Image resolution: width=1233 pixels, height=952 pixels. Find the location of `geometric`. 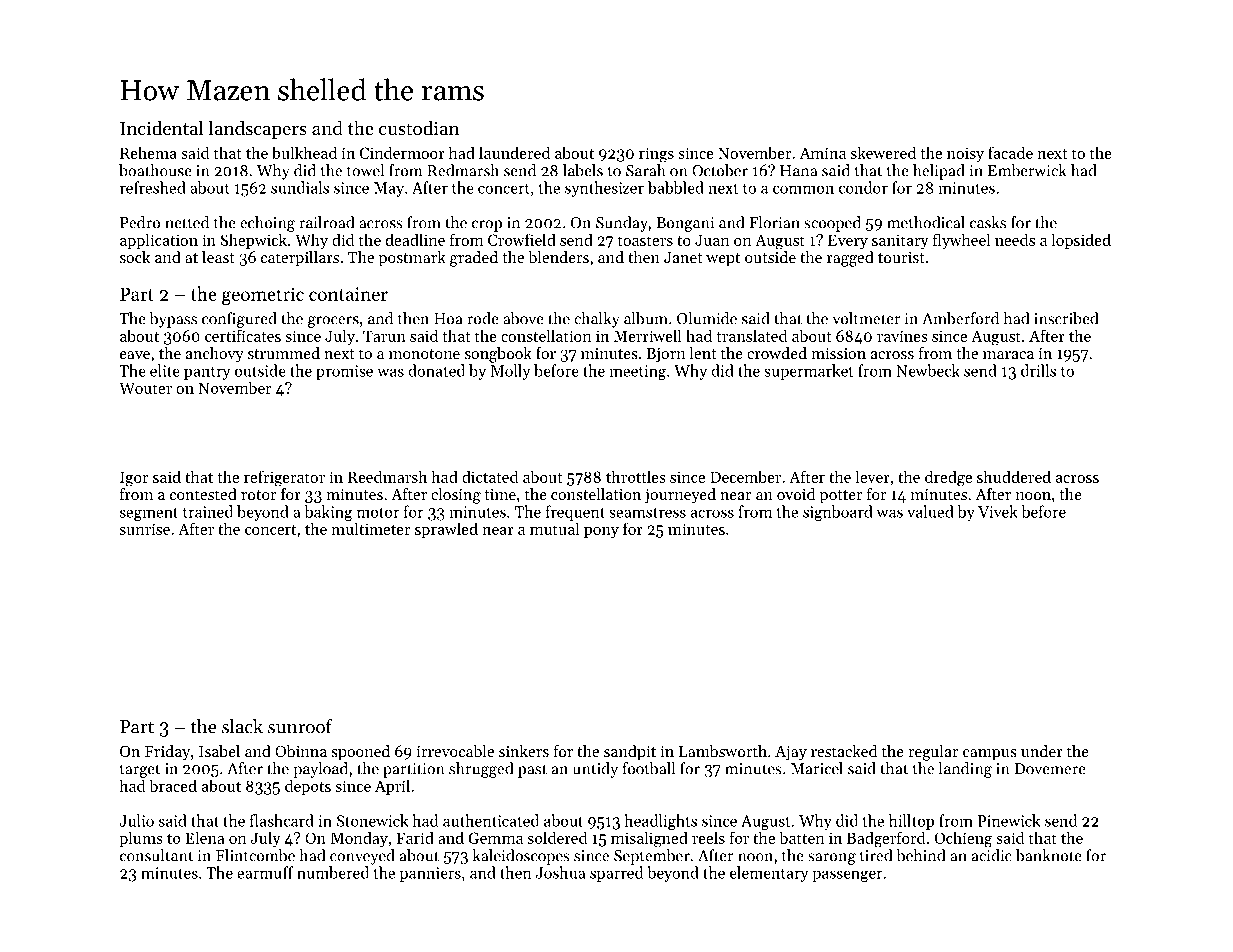

geometric is located at coordinates (263, 296).
